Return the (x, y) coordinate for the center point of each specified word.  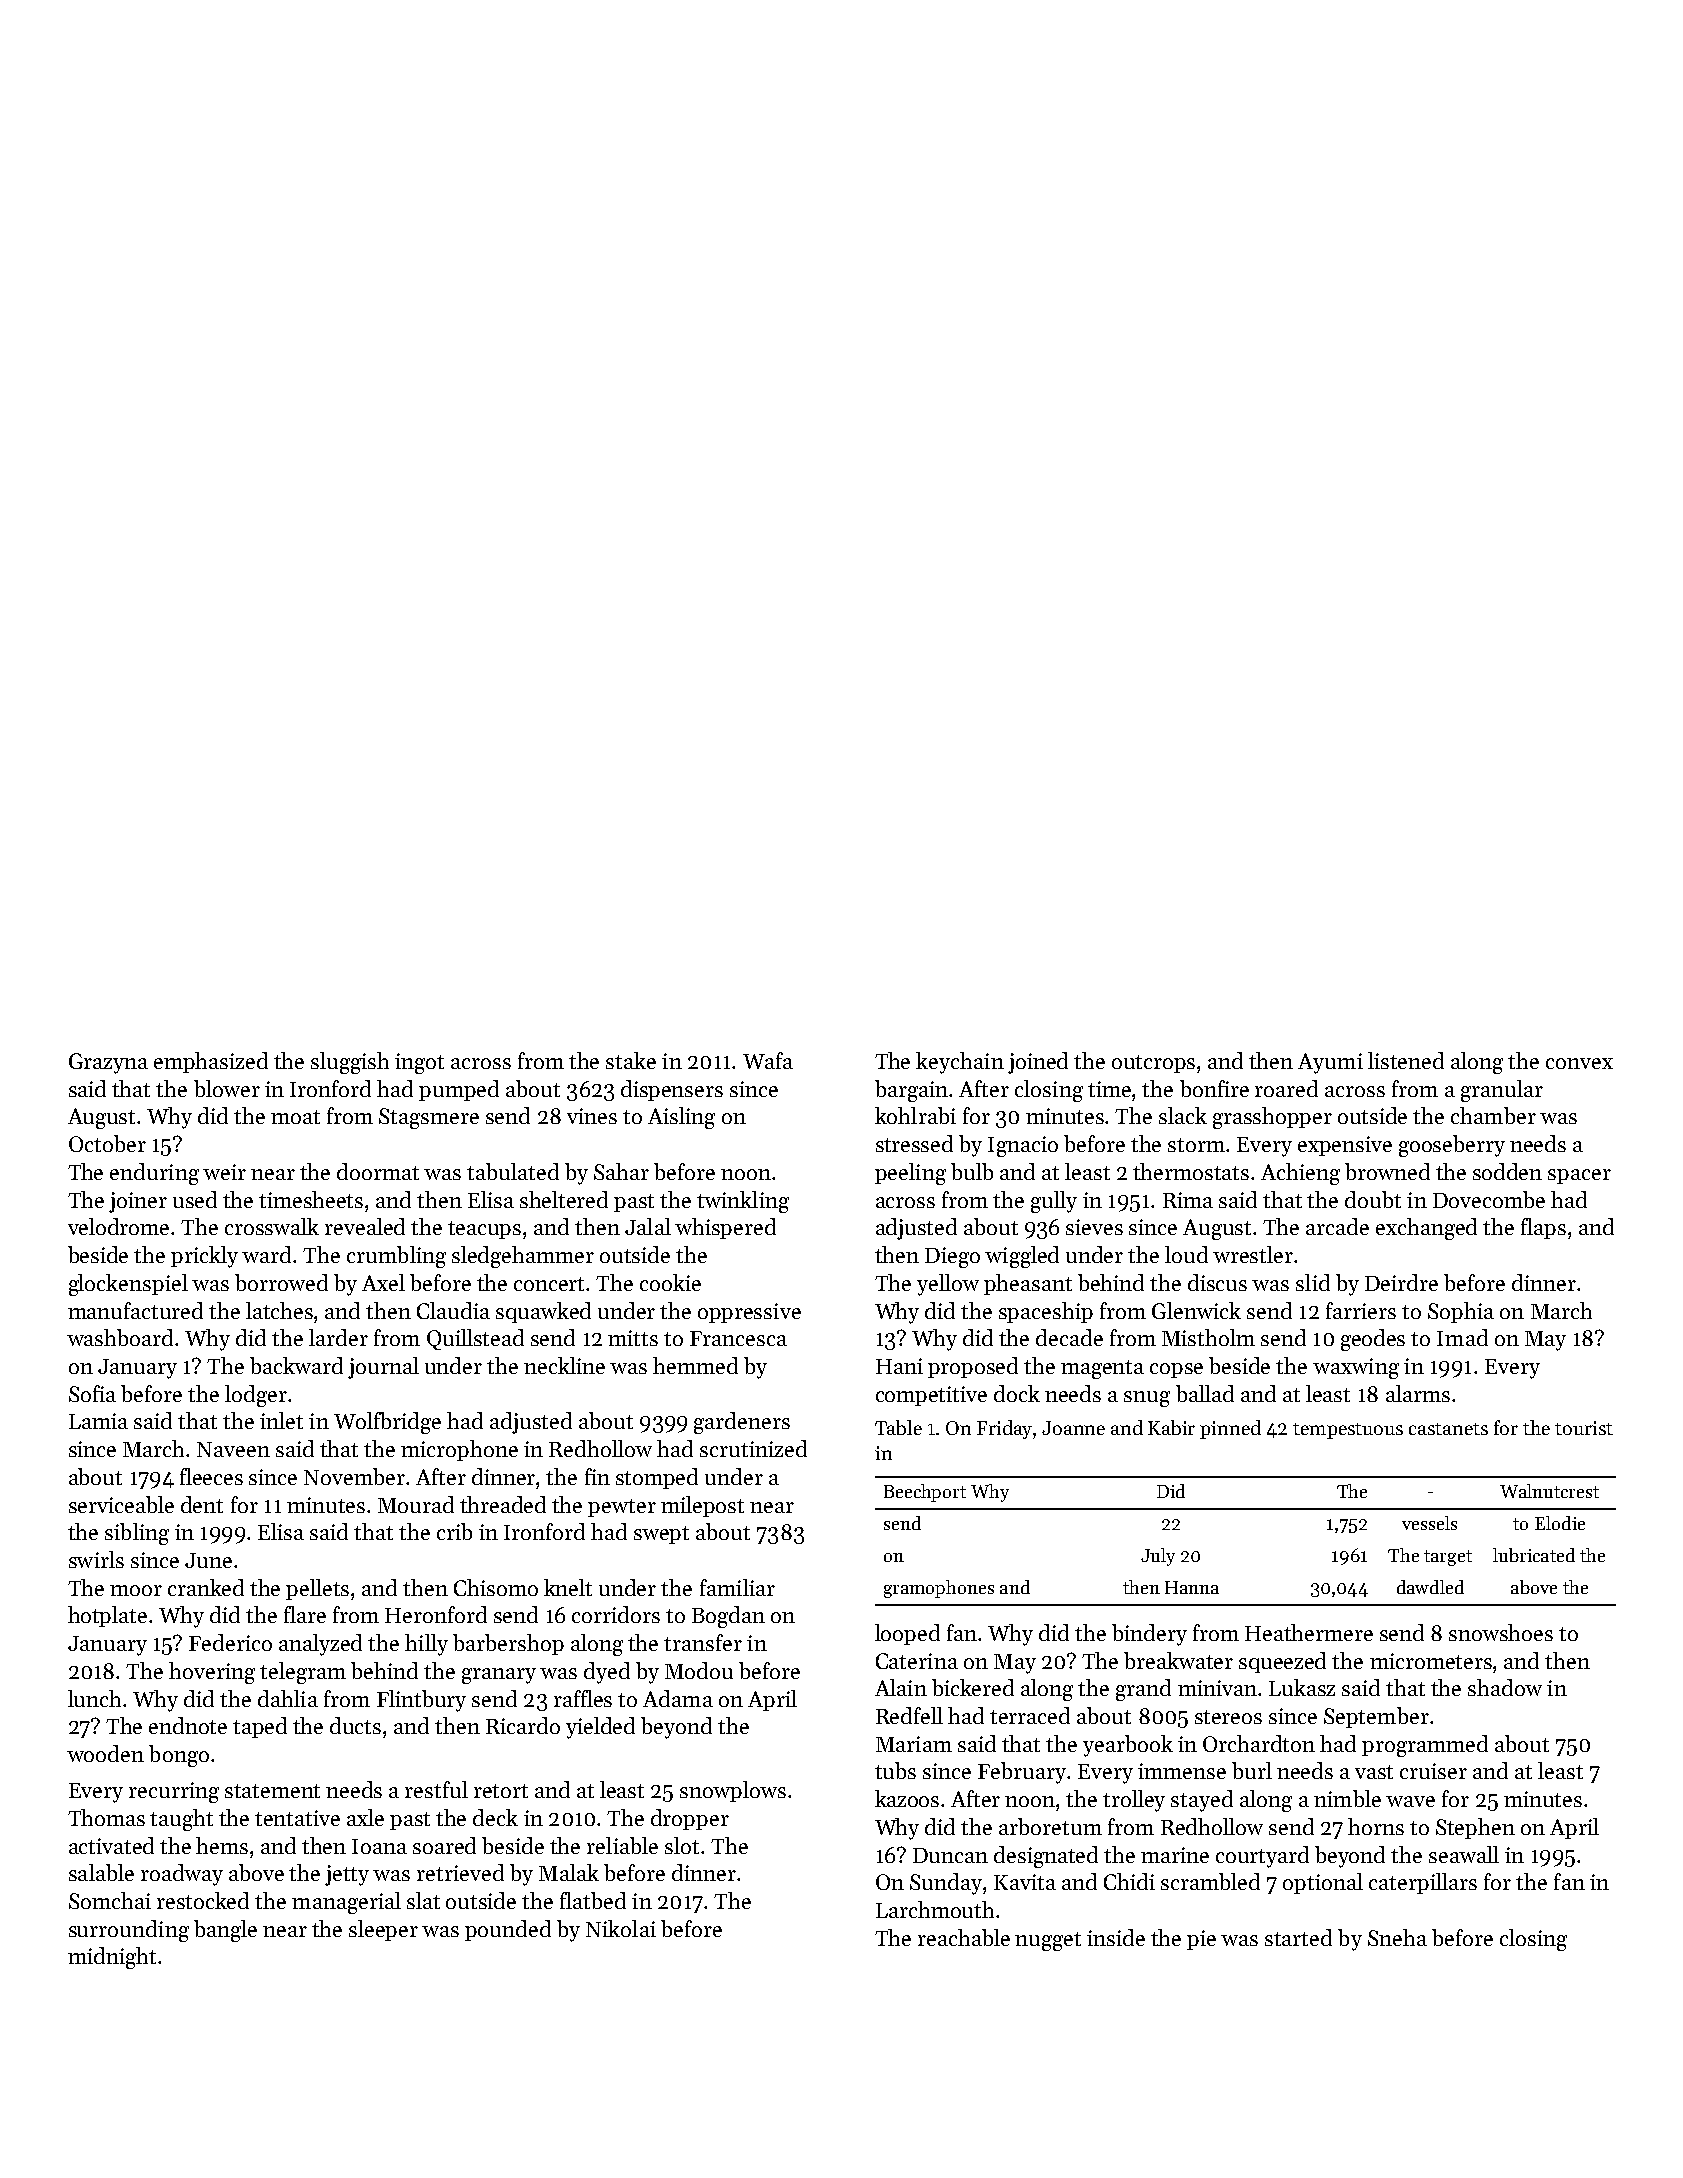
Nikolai (621, 1928)
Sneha (1397, 1937)
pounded (508, 1930)
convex (1579, 1063)
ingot (419, 1063)
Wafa (768, 1060)
